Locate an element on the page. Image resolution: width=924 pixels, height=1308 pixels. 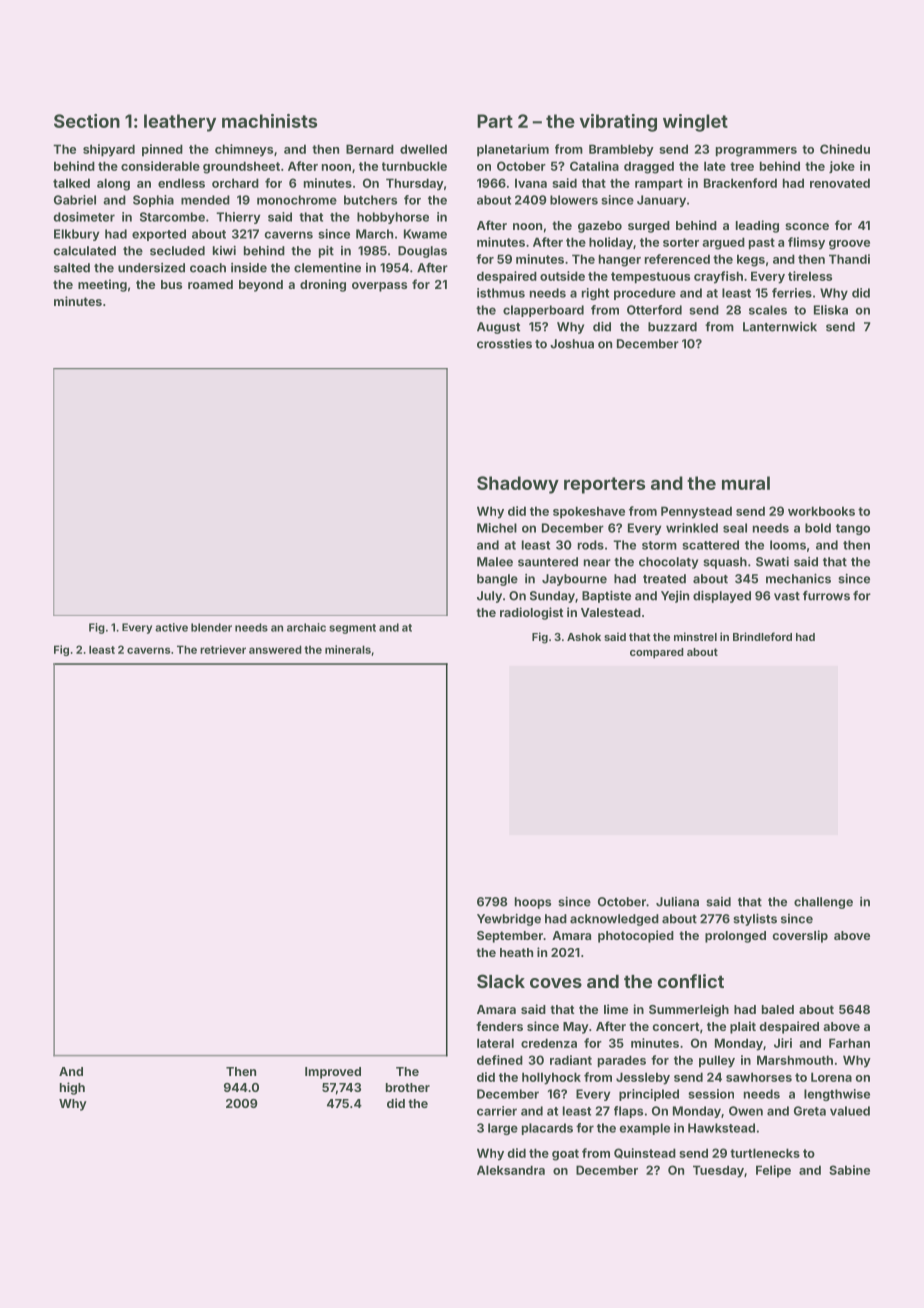
right is located at coordinates (595, 294).
